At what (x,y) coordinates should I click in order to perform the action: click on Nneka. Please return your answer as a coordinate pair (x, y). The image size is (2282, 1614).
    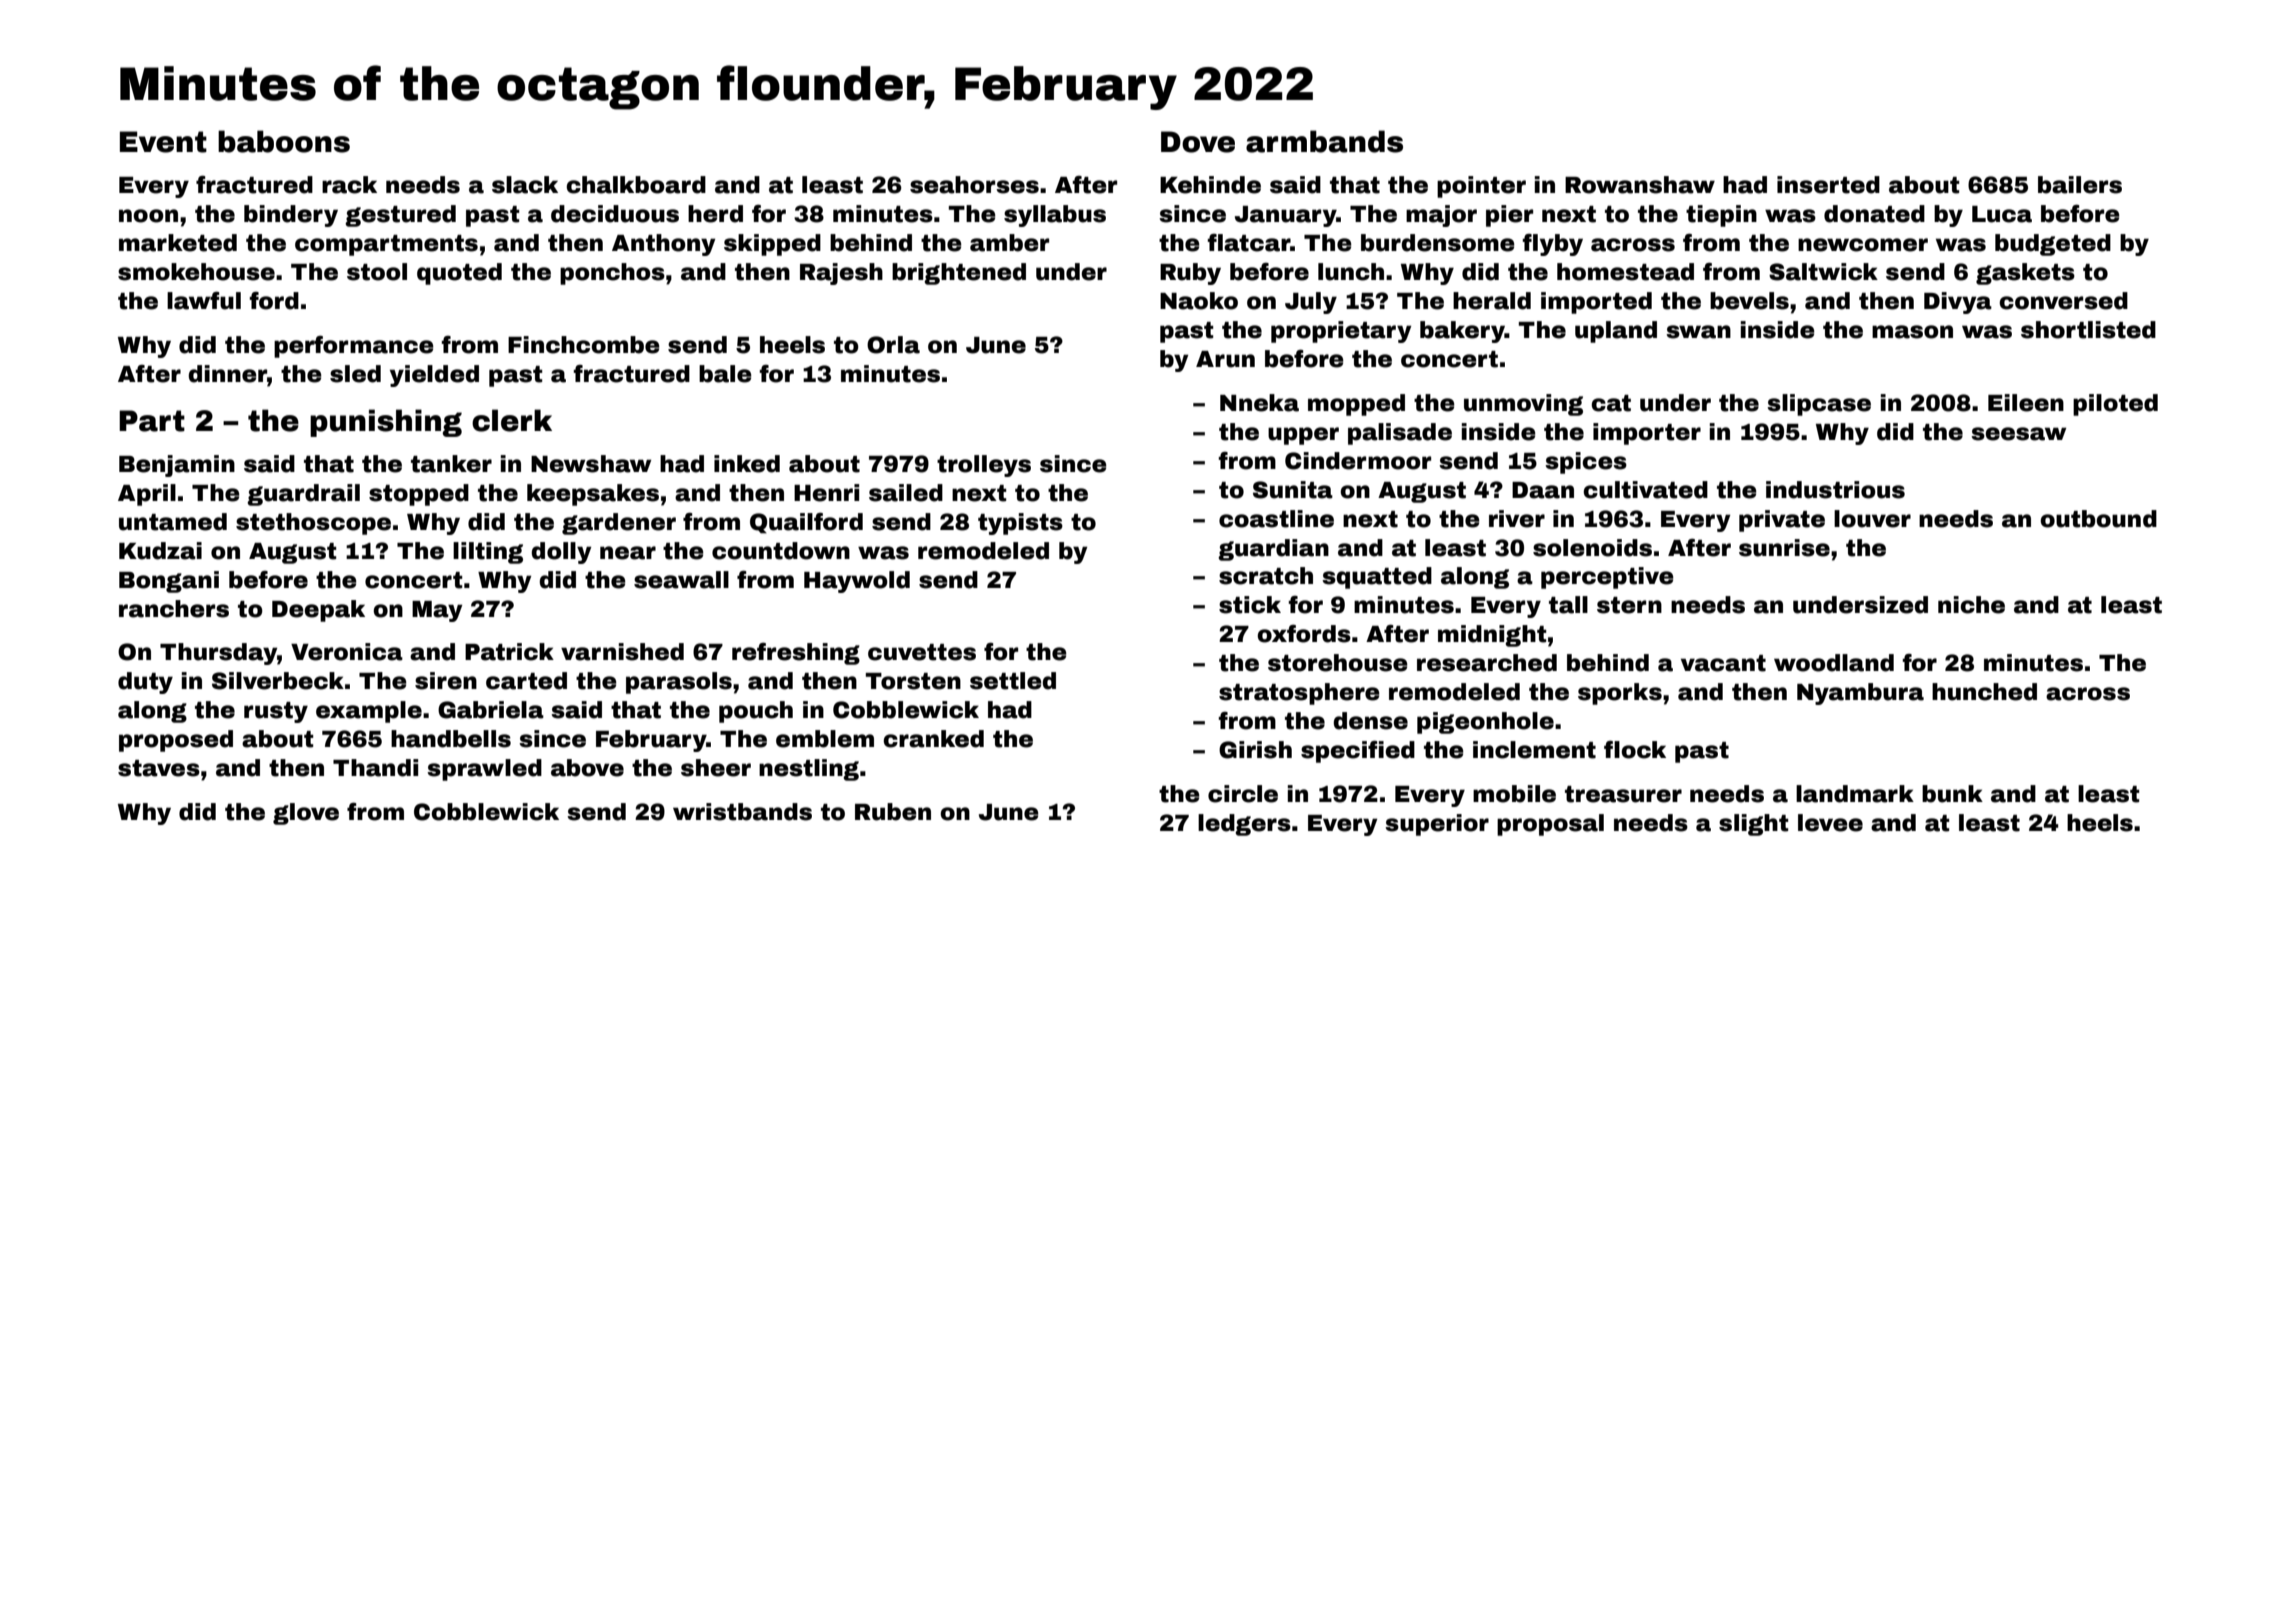
    Looking at the image, I should click on (1259, 403).
